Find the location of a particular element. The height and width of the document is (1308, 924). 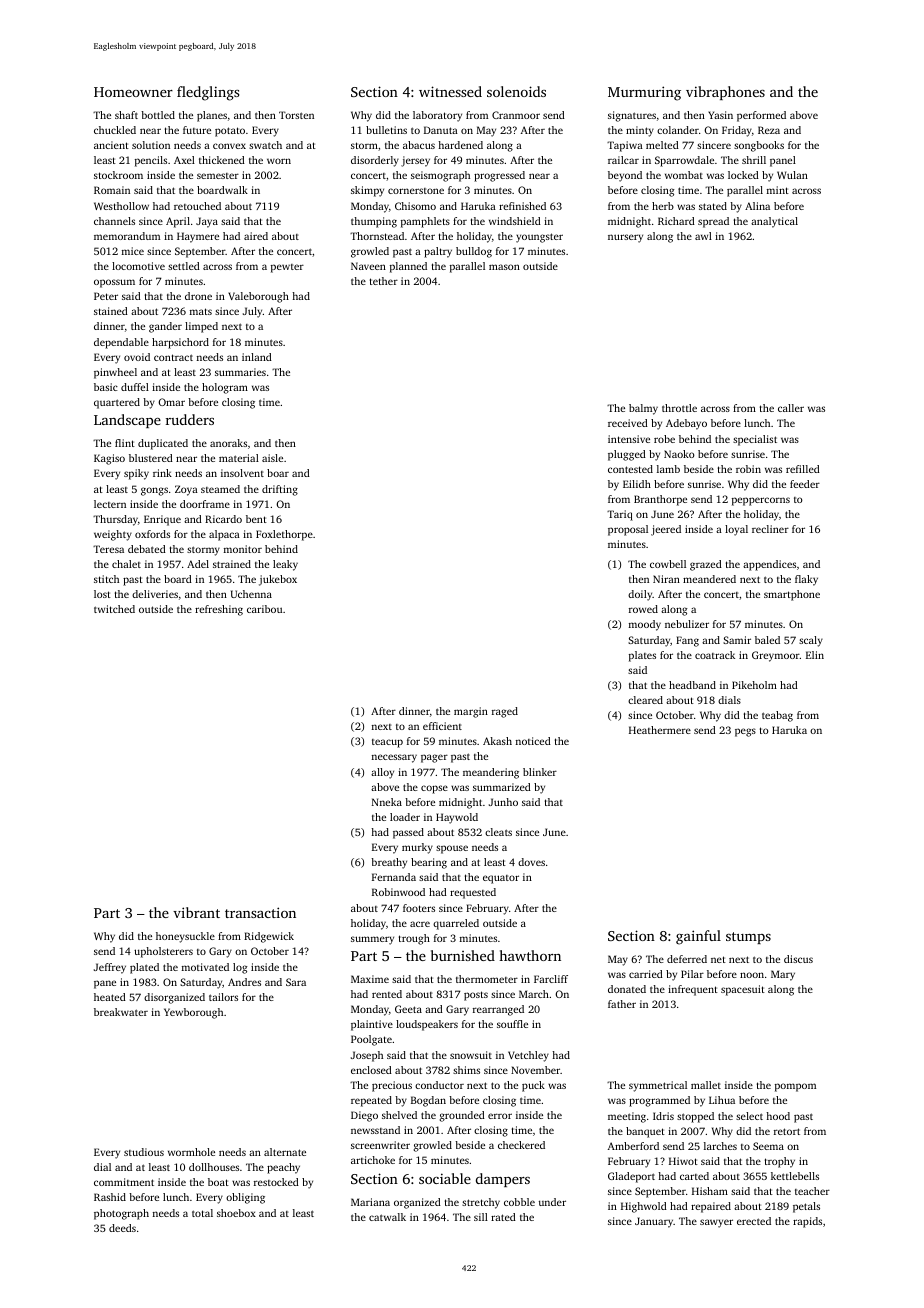

youngster is located at coordinates (539, 238).
